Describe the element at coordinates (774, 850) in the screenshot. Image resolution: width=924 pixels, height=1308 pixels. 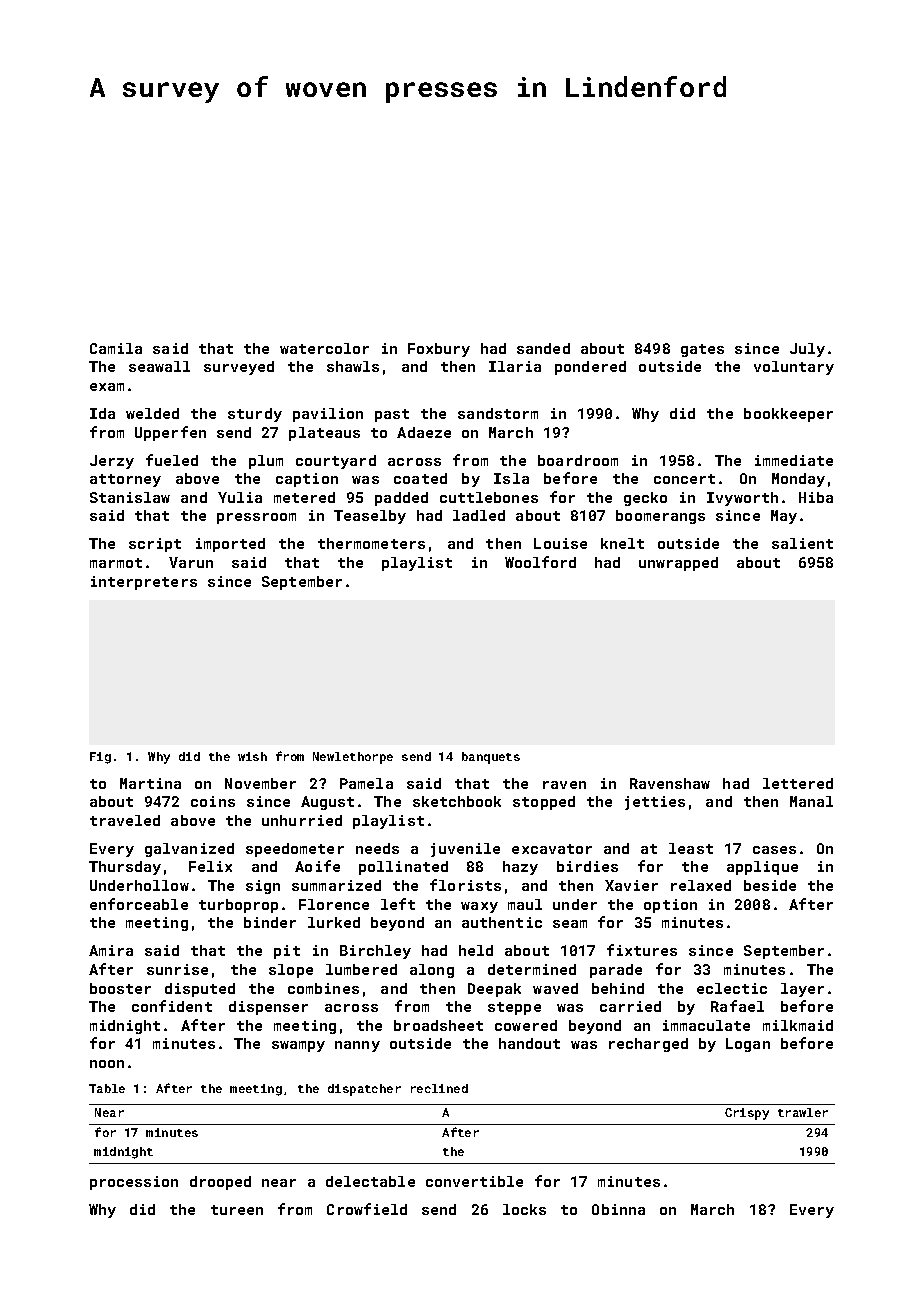
I see `cases` at that location.
